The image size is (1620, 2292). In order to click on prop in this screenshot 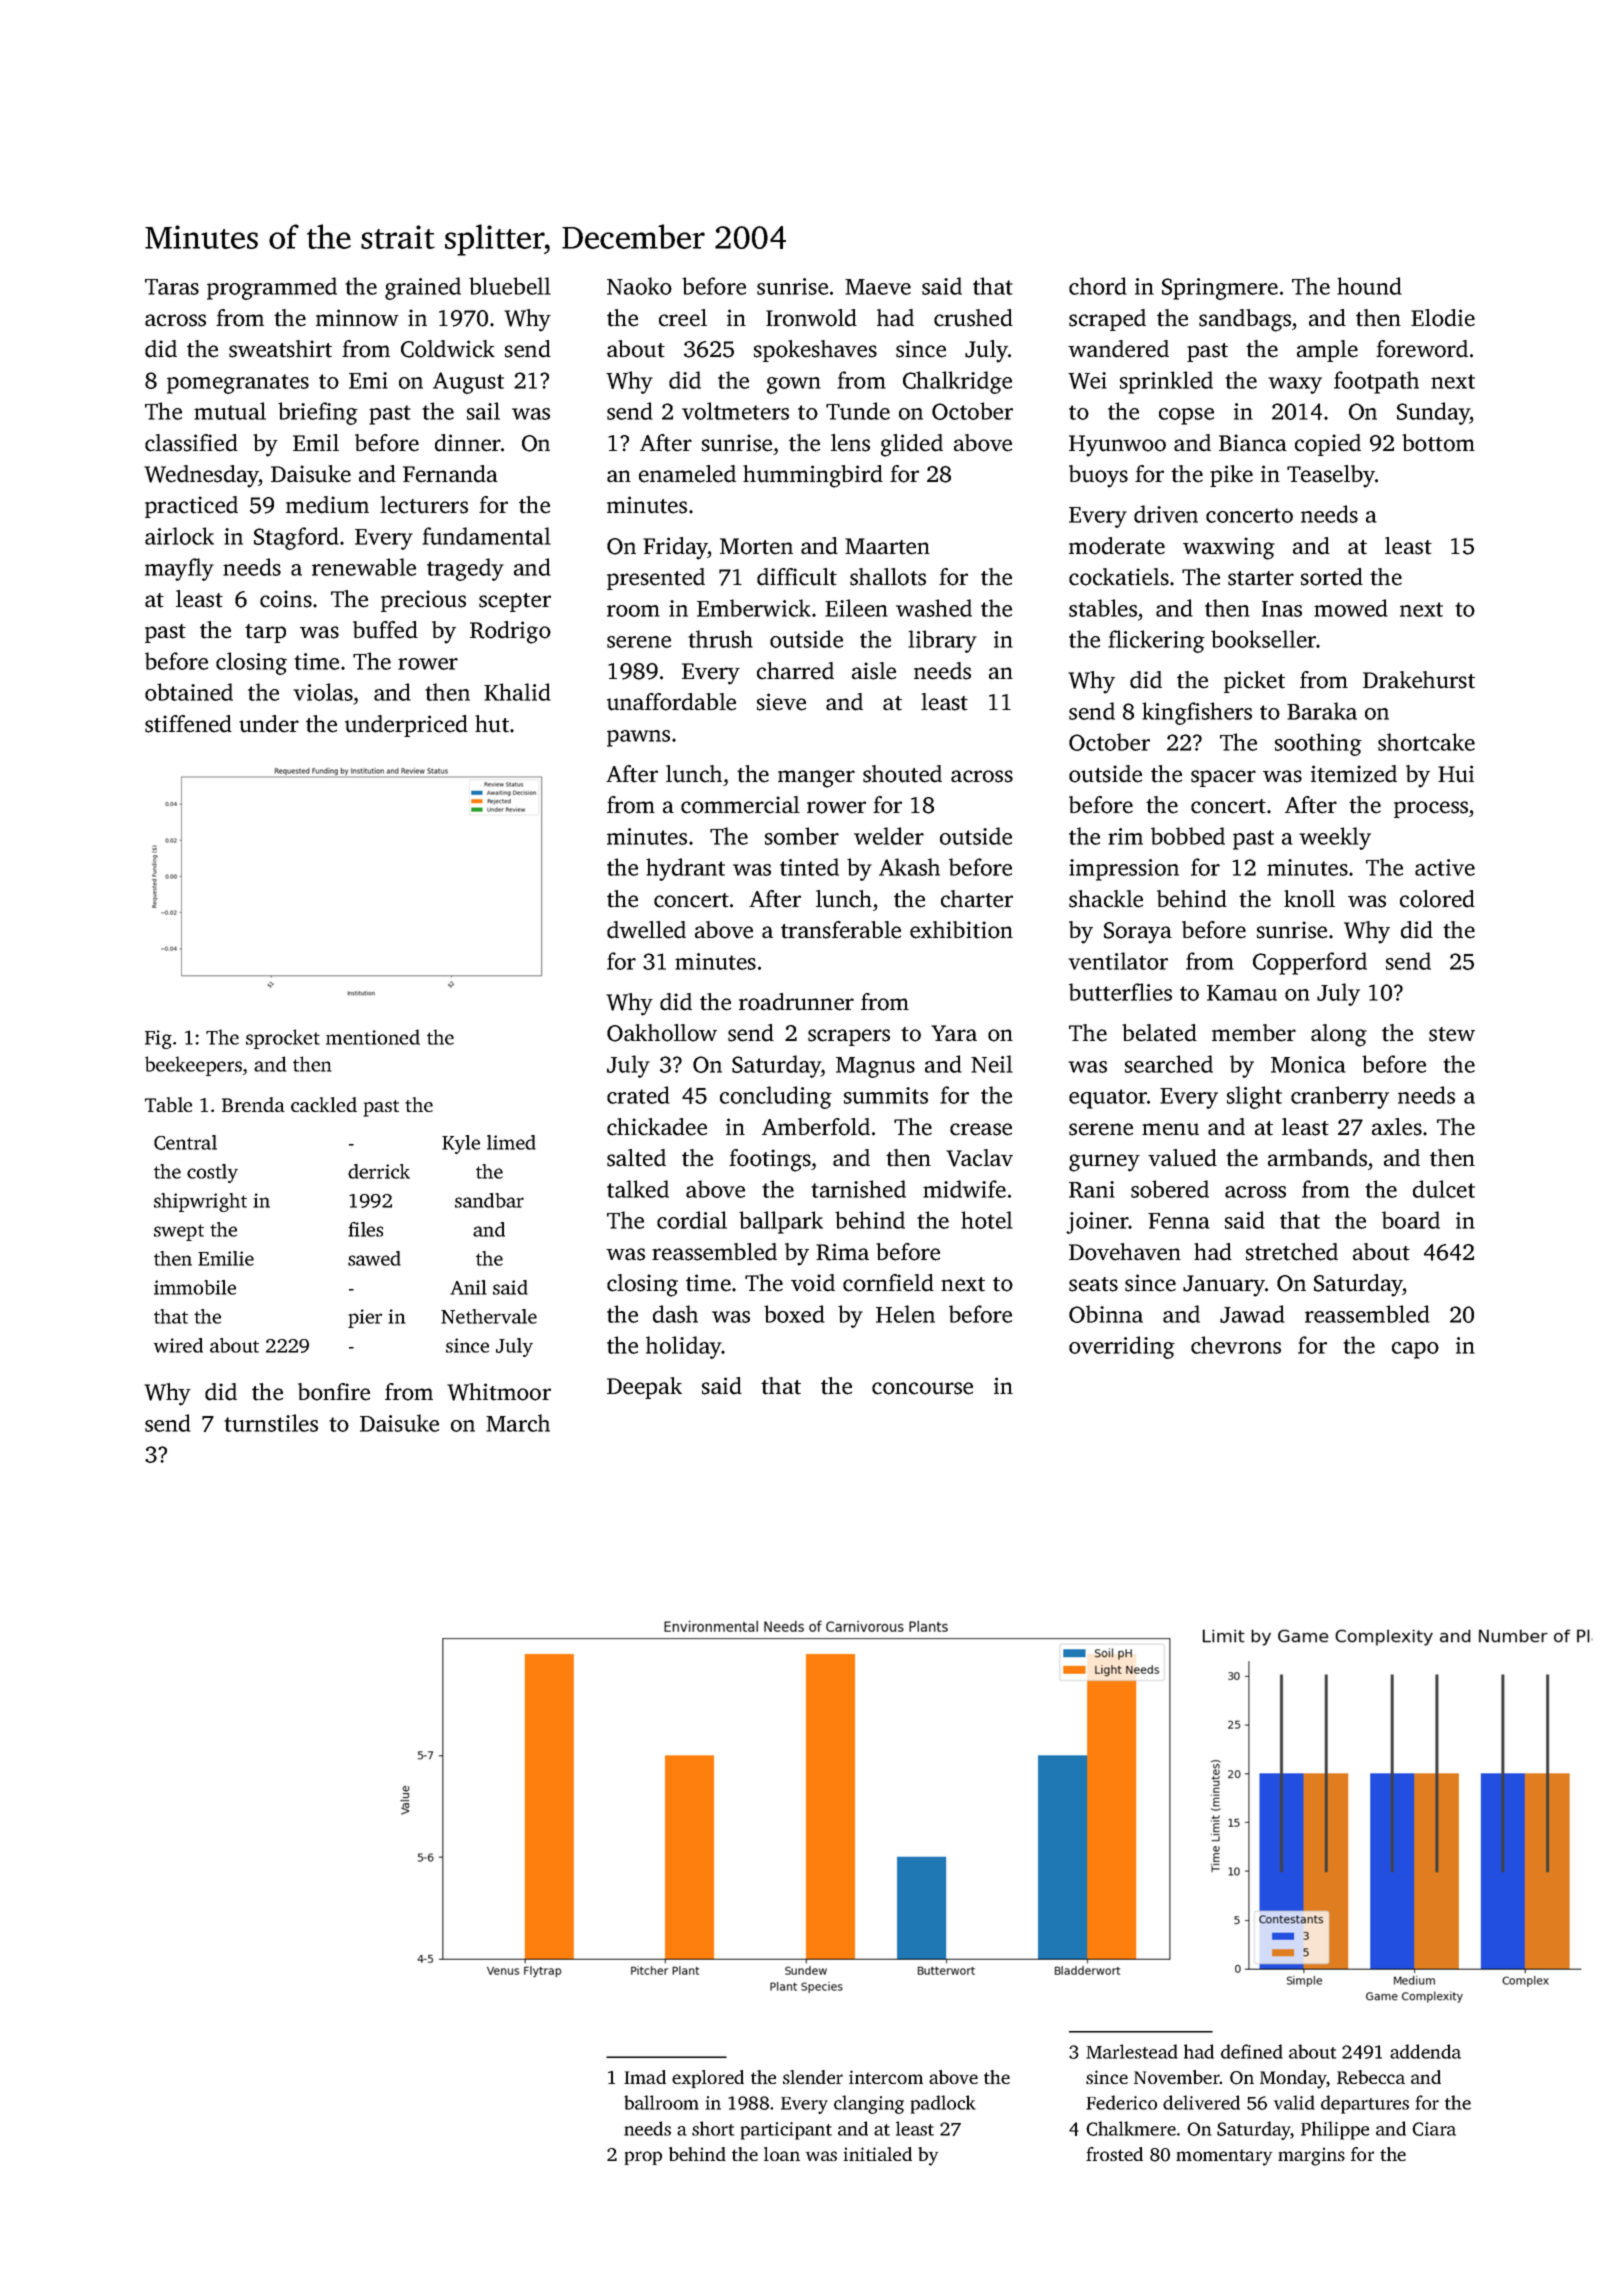, I will do `click(643, 2158)`.
